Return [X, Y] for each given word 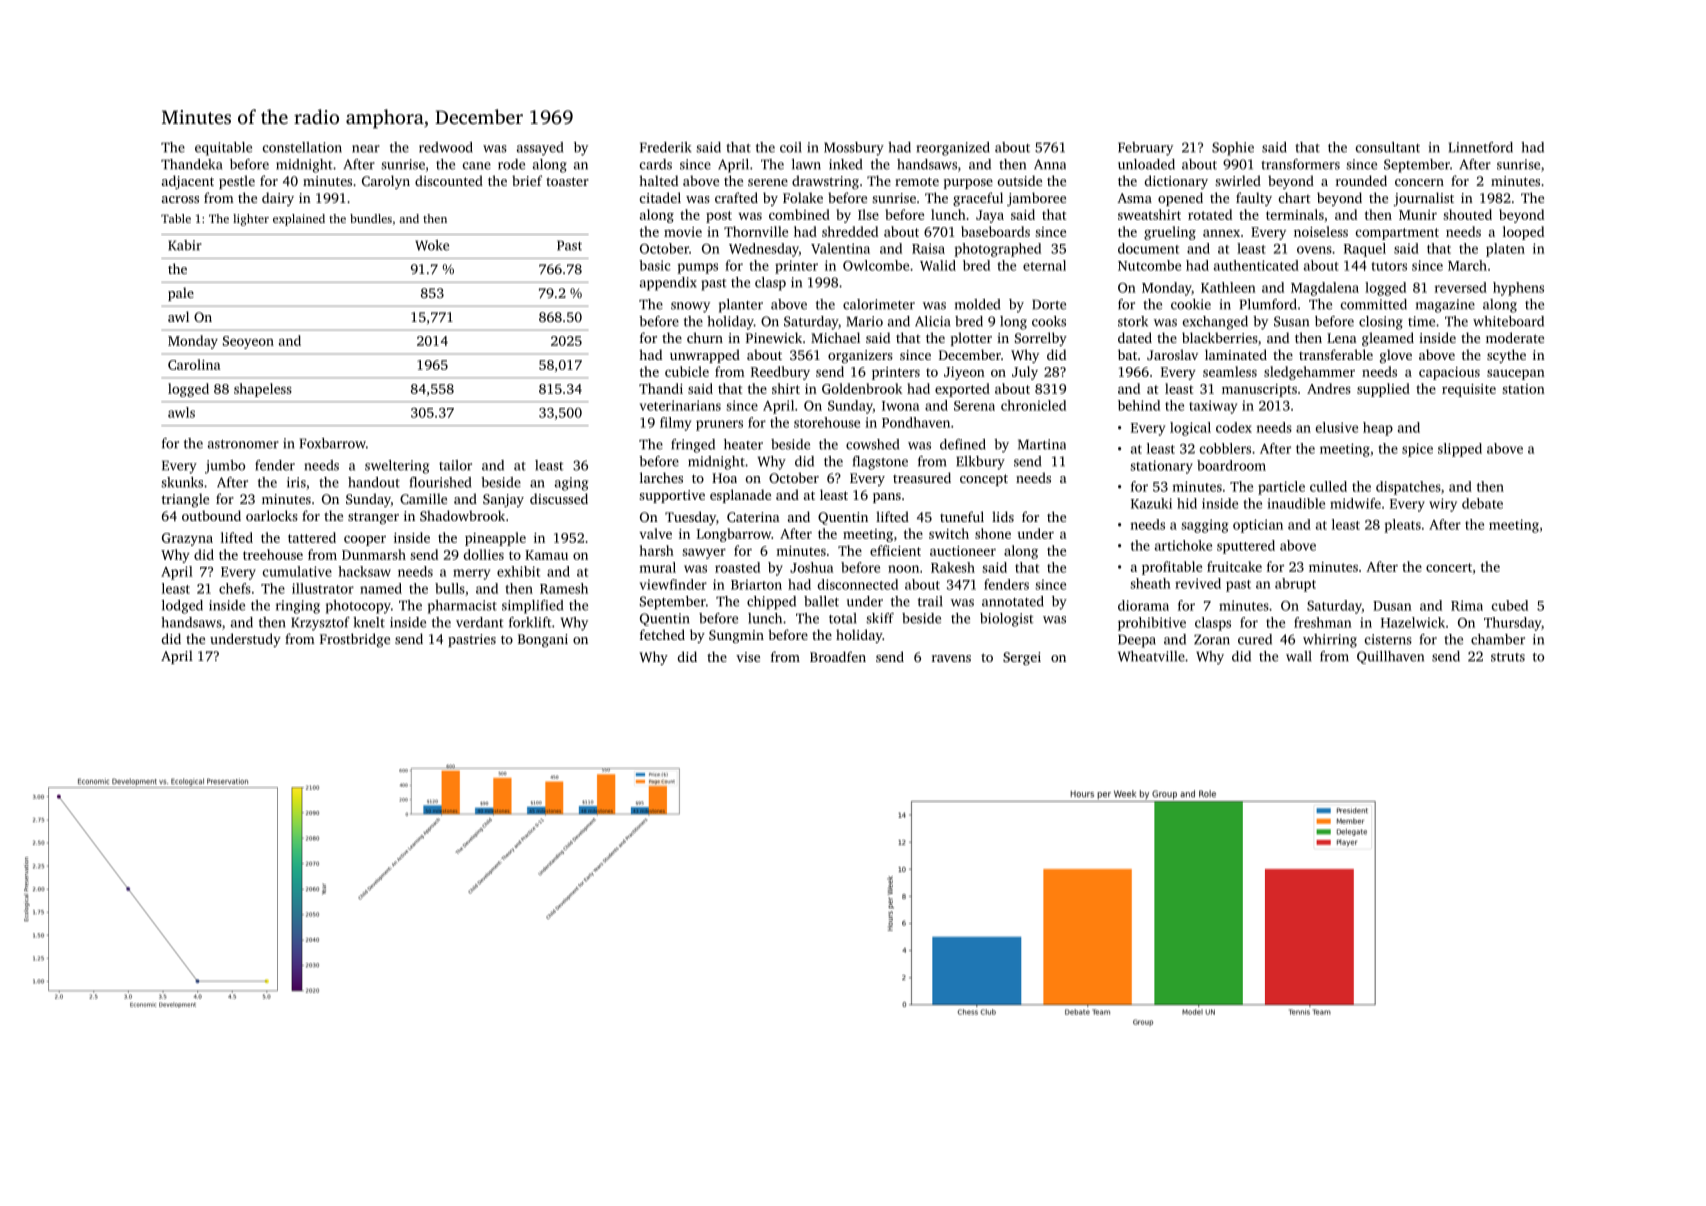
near [366, 149]
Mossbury [854, 149]
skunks [182, 482]
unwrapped [705, 356]
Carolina [194, 364]
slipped [1460, 450]
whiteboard [1508, 321]
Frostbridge [355, 640]
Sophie [1233, 149]
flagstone [880, 463]
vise [748, 657]
